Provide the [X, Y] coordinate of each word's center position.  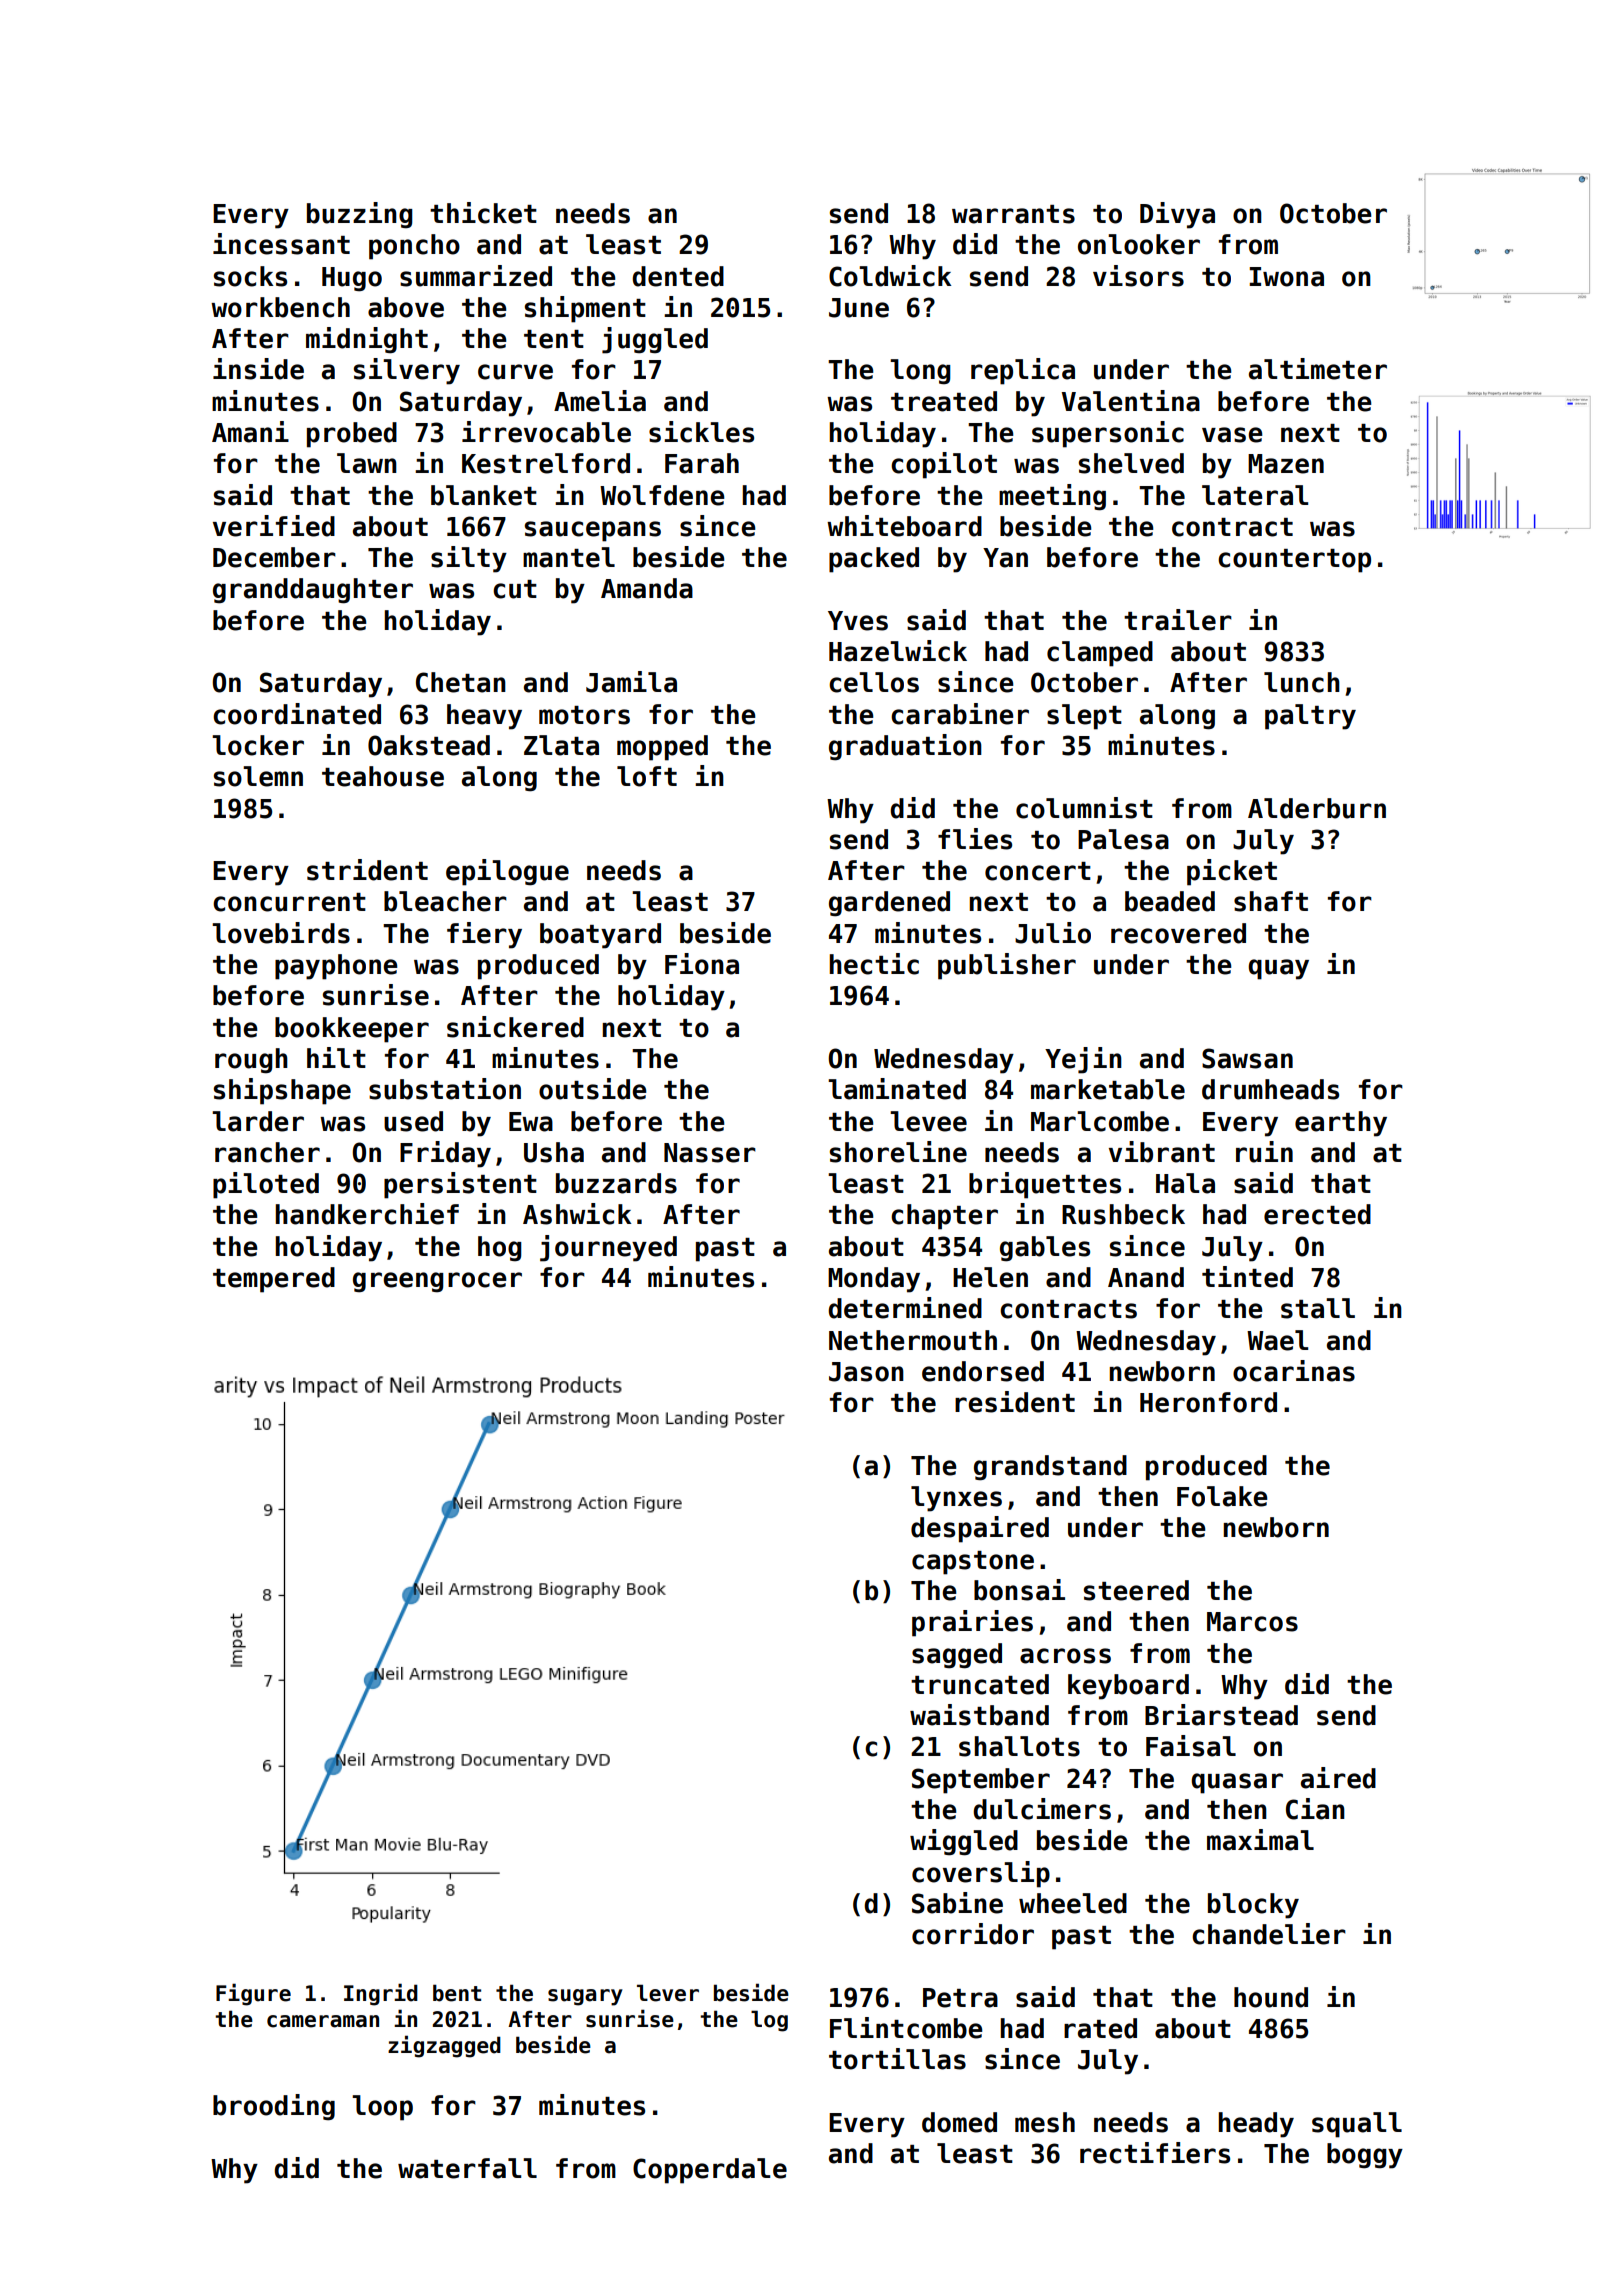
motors [584, 715]
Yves [858, 621]
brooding [274, 2107]
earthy [1341, 1124]
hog [500, 1249]
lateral [1255, 495]
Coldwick [890, 276]
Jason [866, 1372]
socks [250, 276]
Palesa [1123, 839]
